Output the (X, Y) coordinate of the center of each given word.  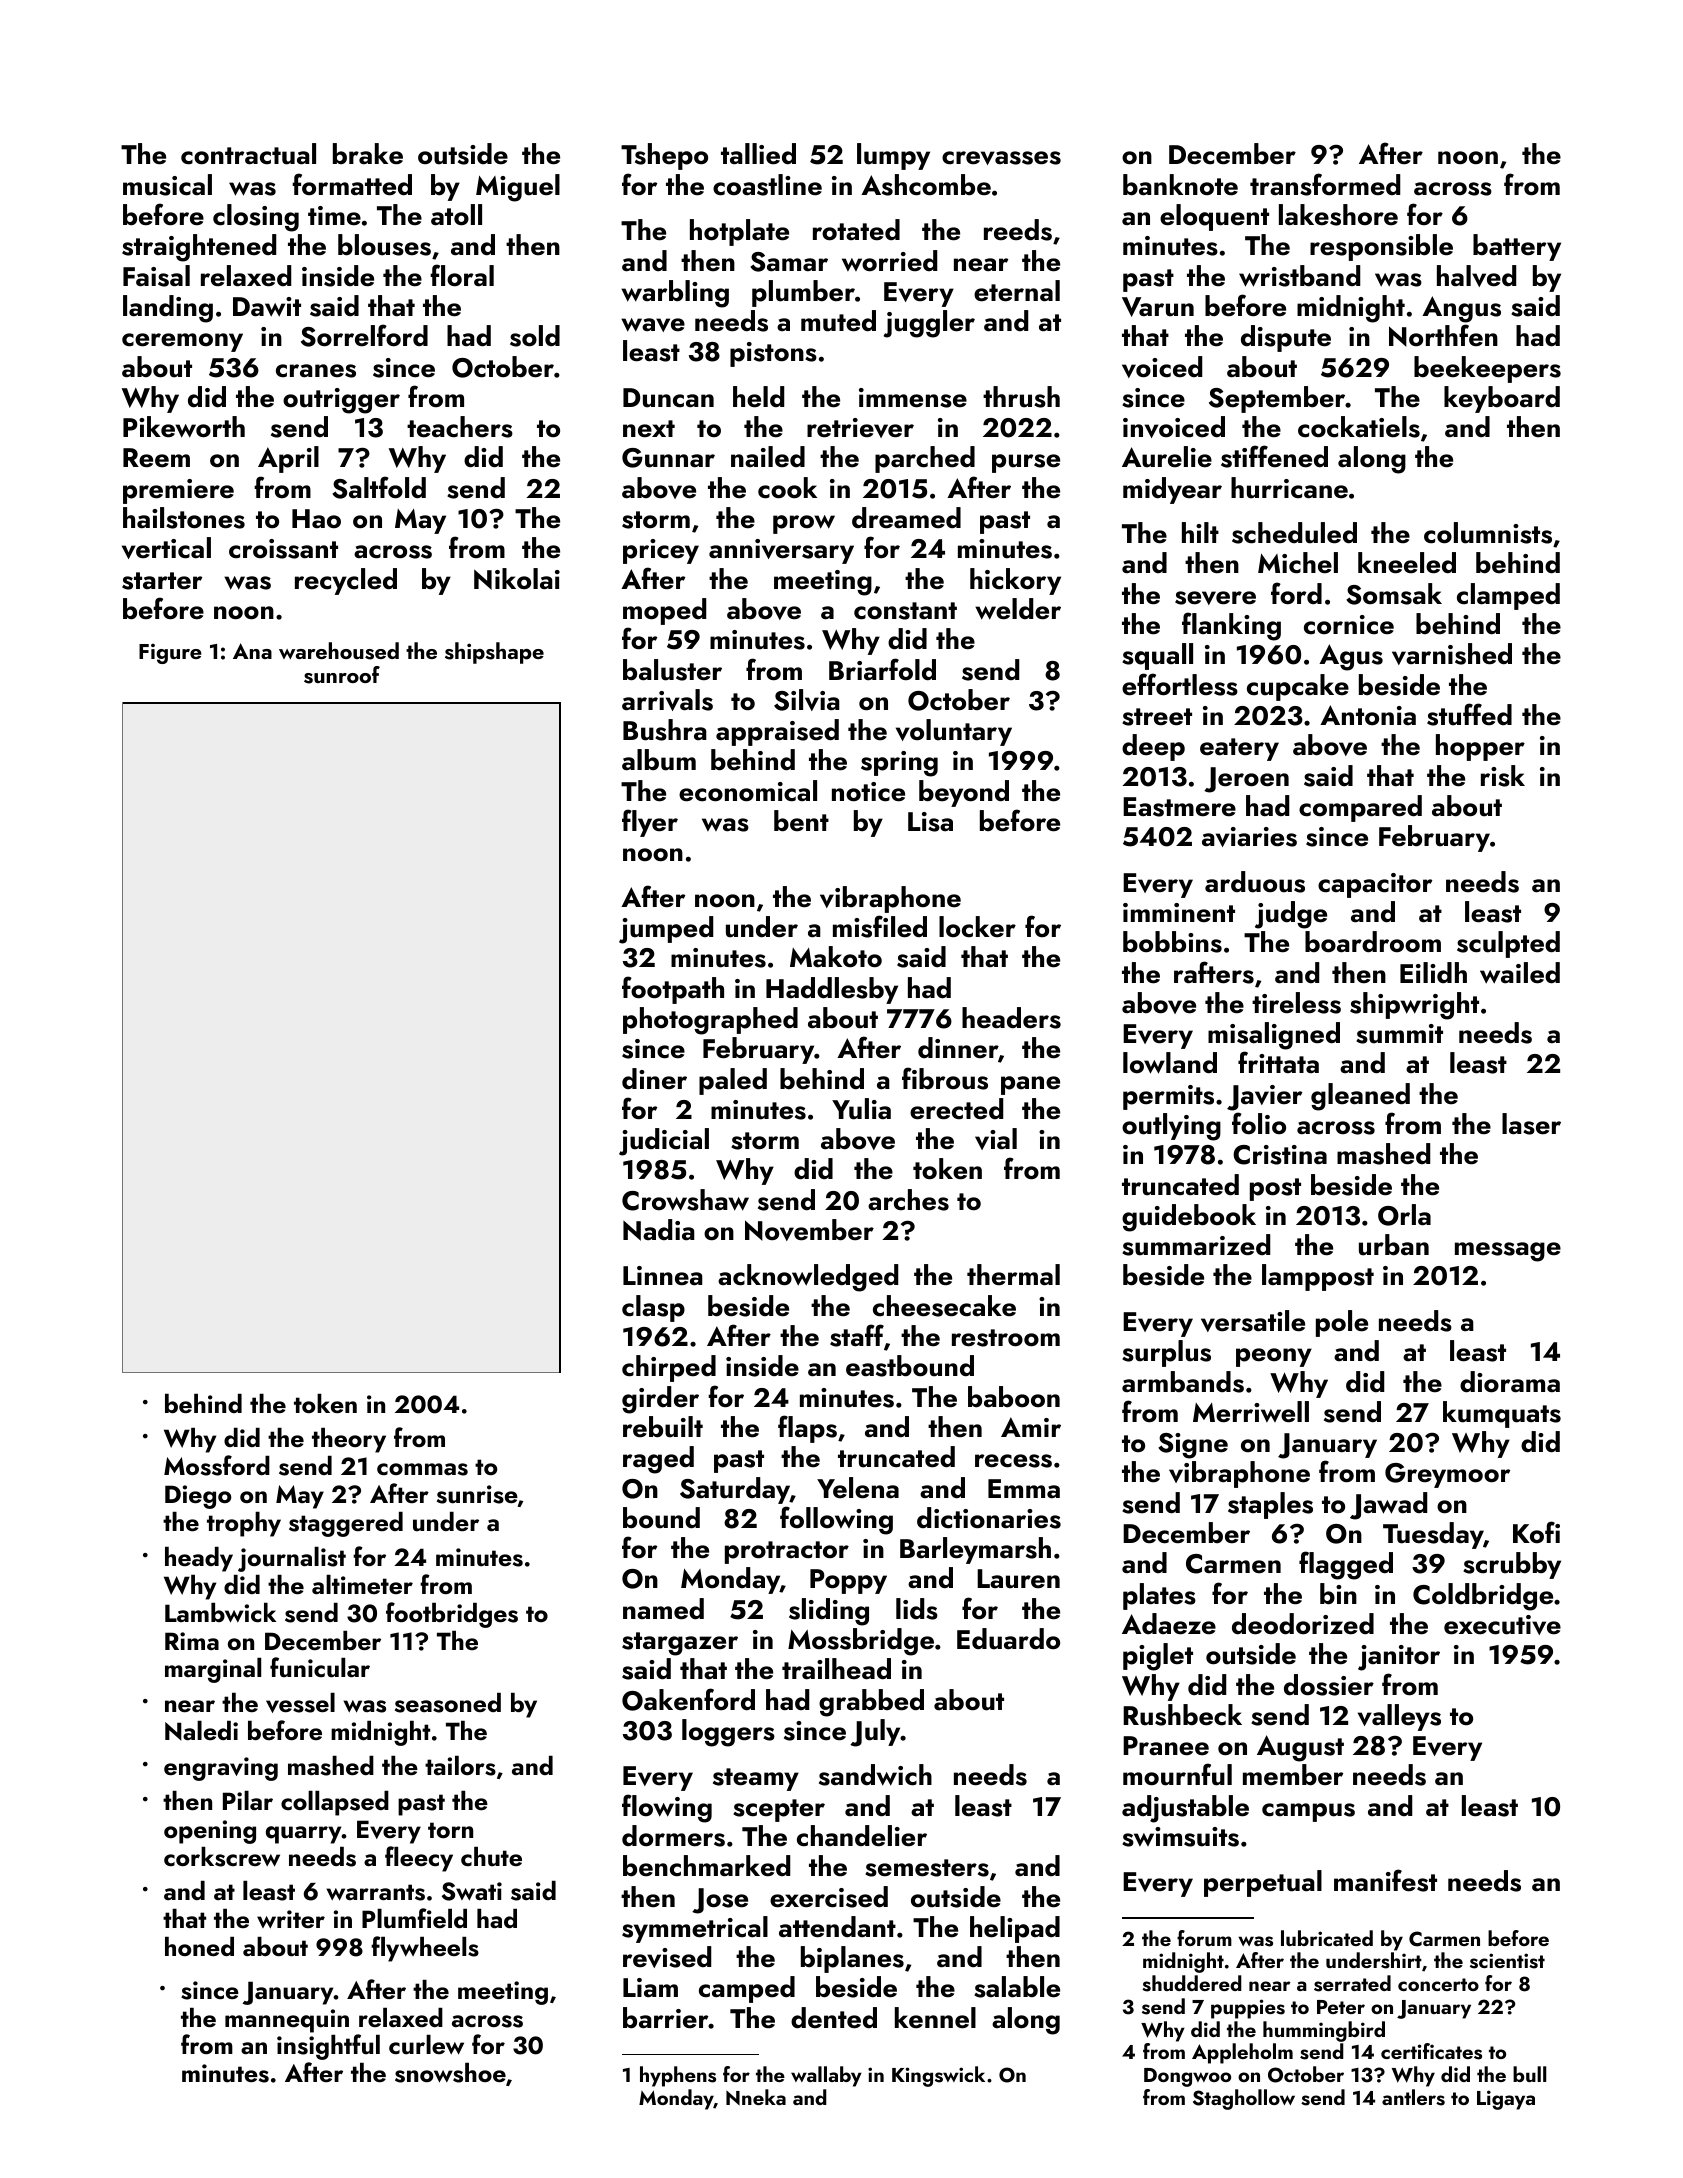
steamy (756, 1779)
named (663, 1609)
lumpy (893, 156)
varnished (1452, 654)
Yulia (861, 1109)
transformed (1325, 184)
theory (349, 1440)
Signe (1193, 1446)
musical (167, 185)
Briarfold (882, 669)
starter (162, 581)
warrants (375, 1892)
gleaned (1360, 1097)
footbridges (452, 1615)
